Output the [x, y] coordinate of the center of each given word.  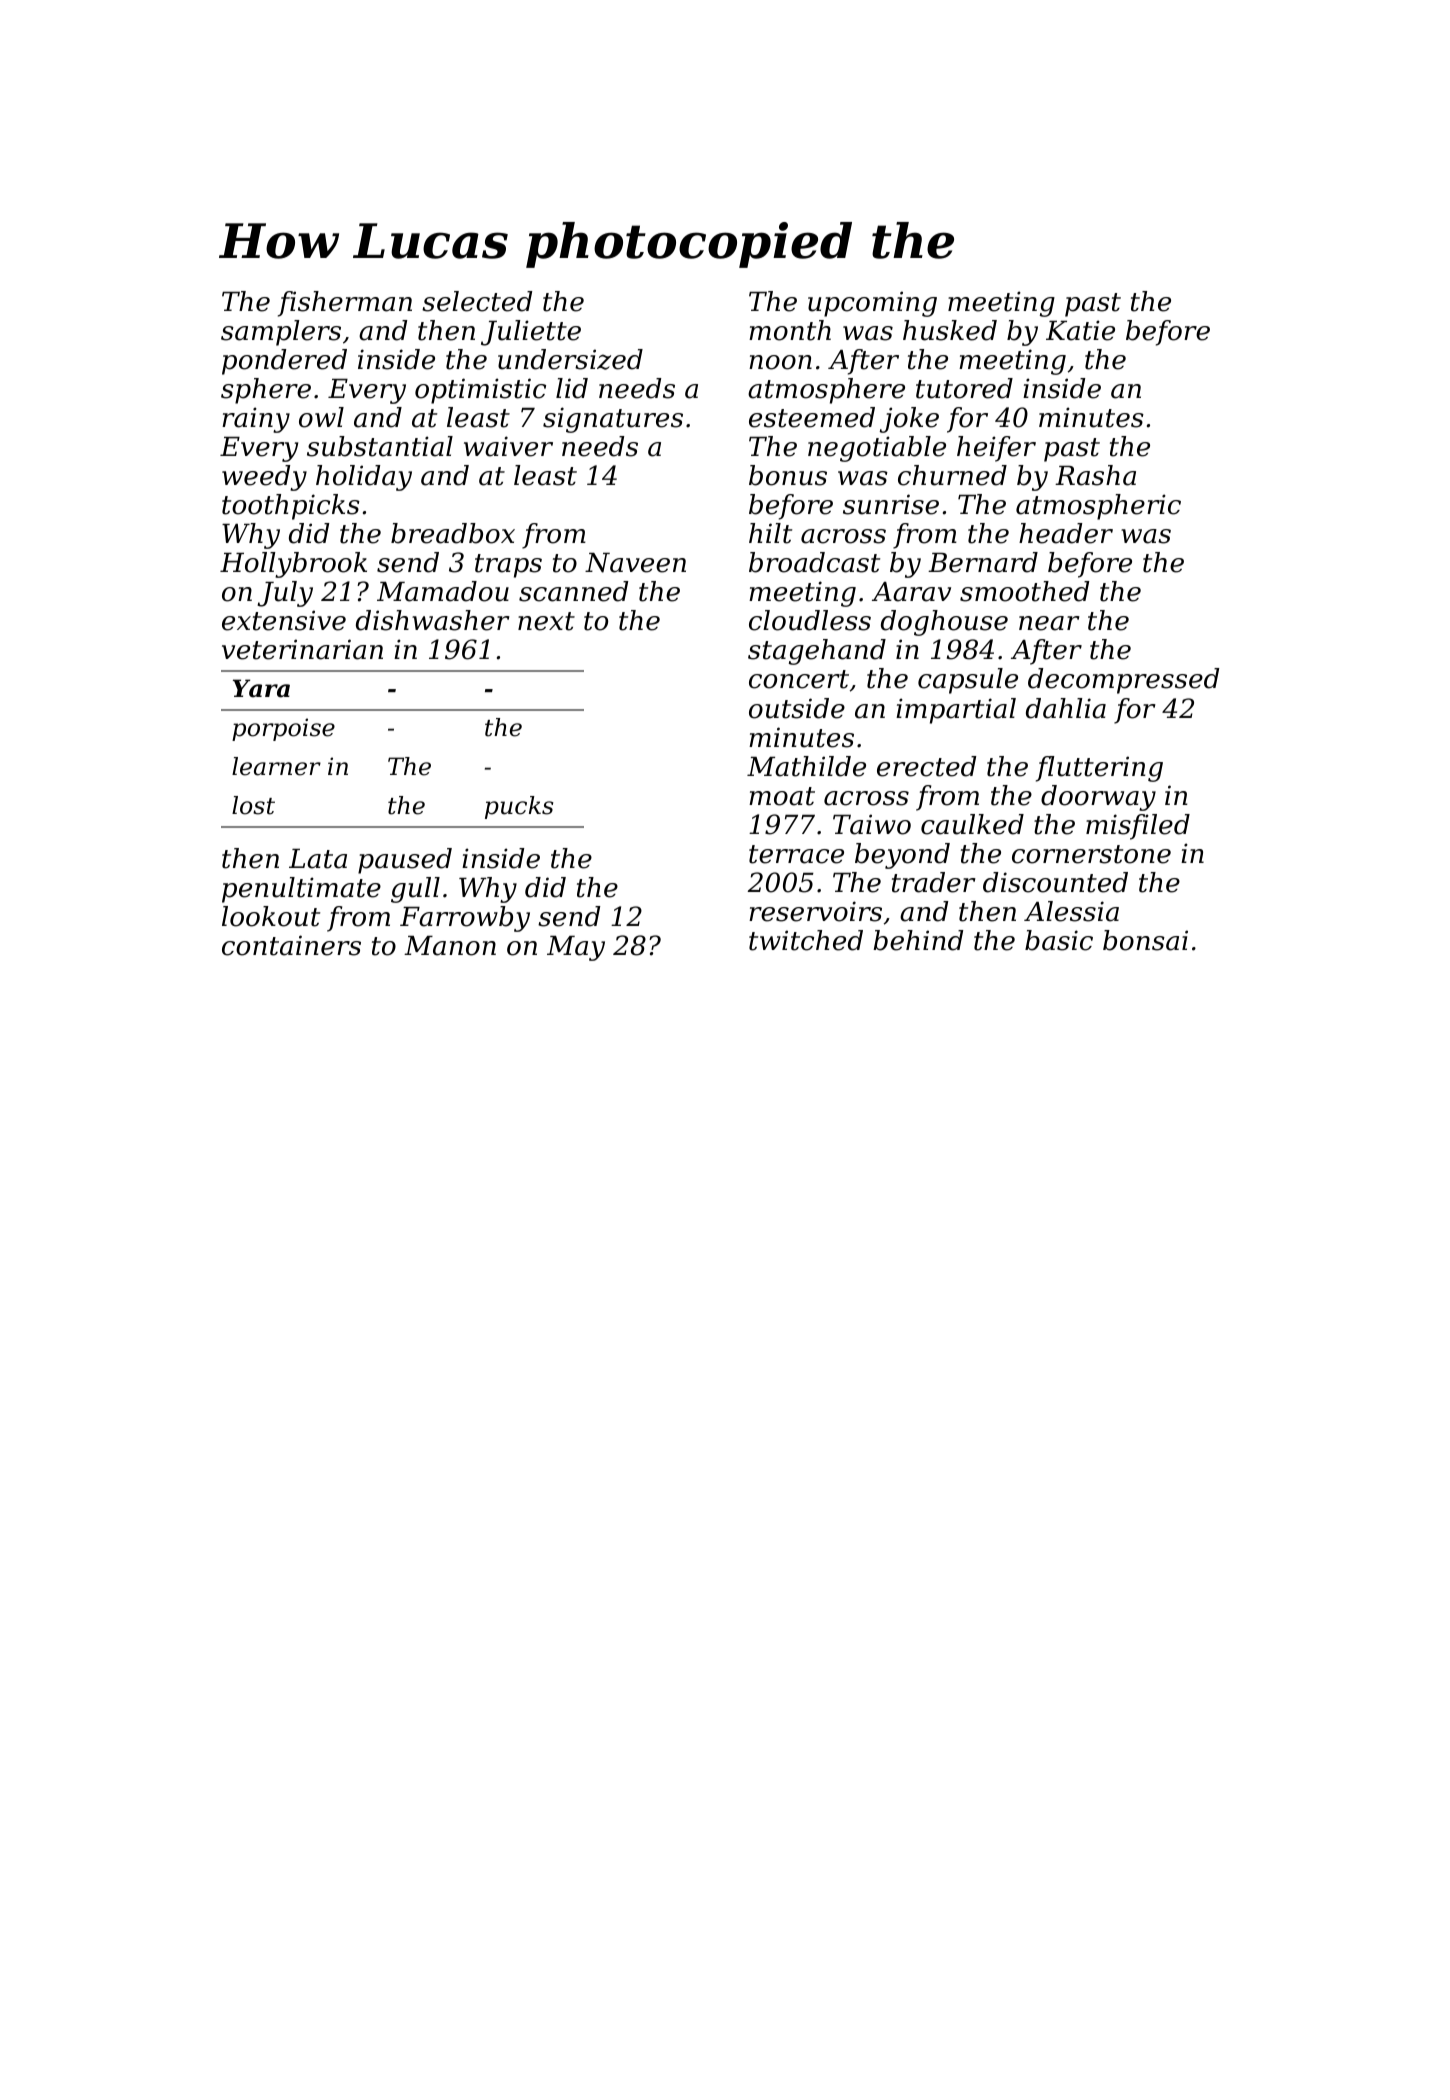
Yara [261, 688]
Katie [1080, 330]
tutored [964, 388]
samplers [281, 333]
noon [780, 362]
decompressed [1123, 681]
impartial [956, 711]
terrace [796, 854]
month [790, 330]
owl [321, 417]
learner [276, 766]
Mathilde [806, 766]
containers [291, 945]
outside [797, 708]
